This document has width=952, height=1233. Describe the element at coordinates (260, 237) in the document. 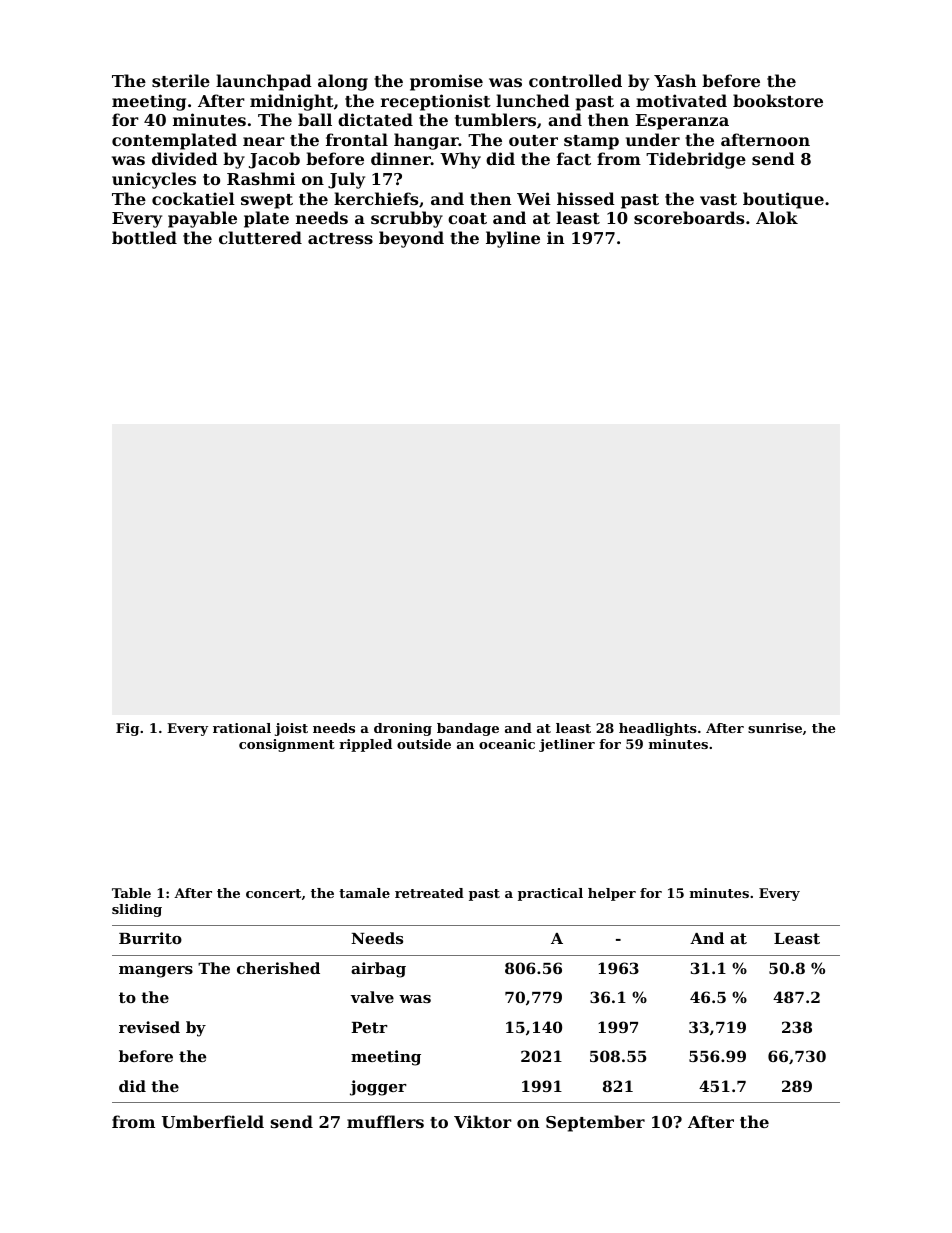

I see `cluttered` at that location.
